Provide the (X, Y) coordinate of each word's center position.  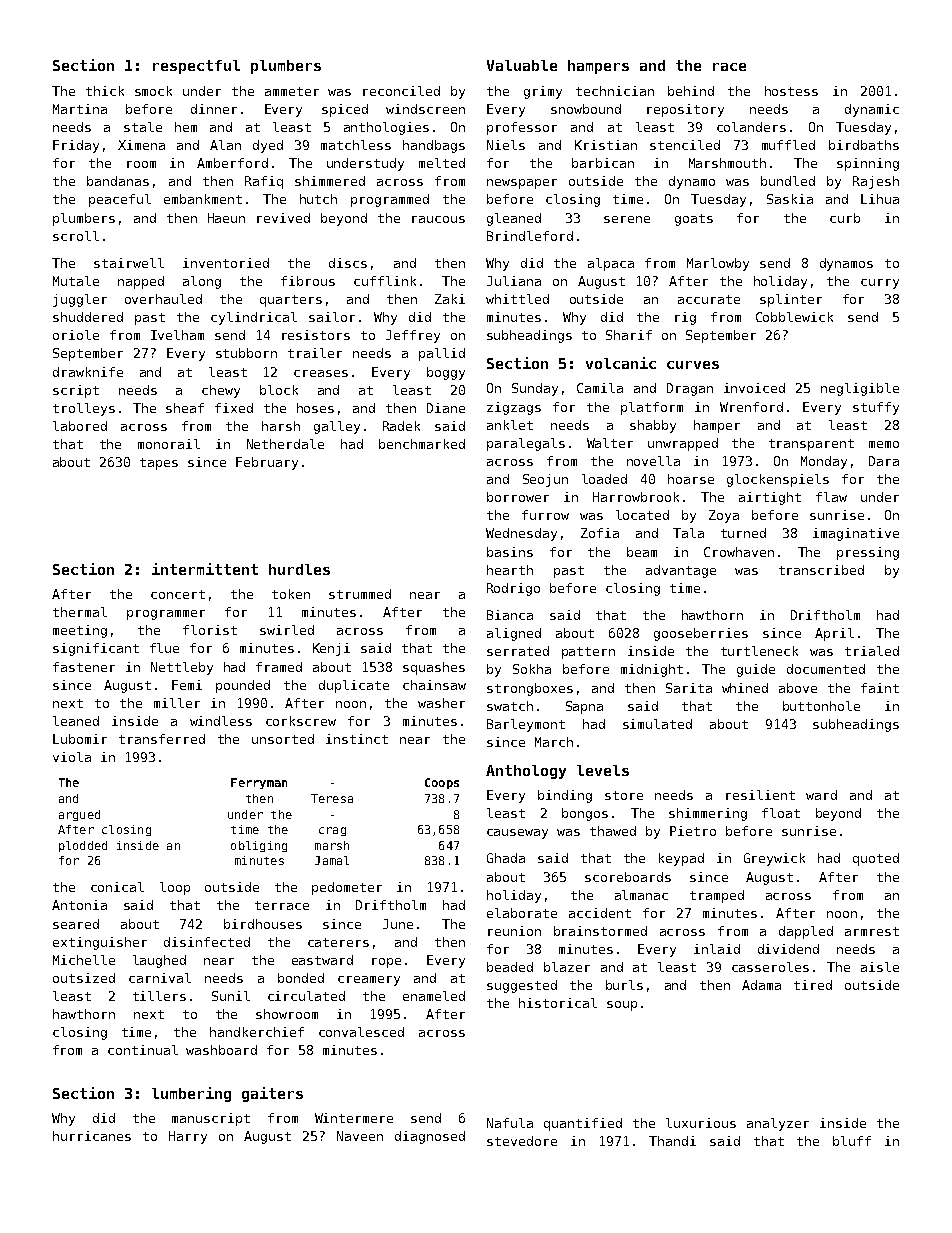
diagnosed (430, 1137)
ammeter (292, 91)
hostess (791, 91)
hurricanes (92, 1136)
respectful (196, 67)
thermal (80, 612)
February (267, 463)
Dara (884, 461)
